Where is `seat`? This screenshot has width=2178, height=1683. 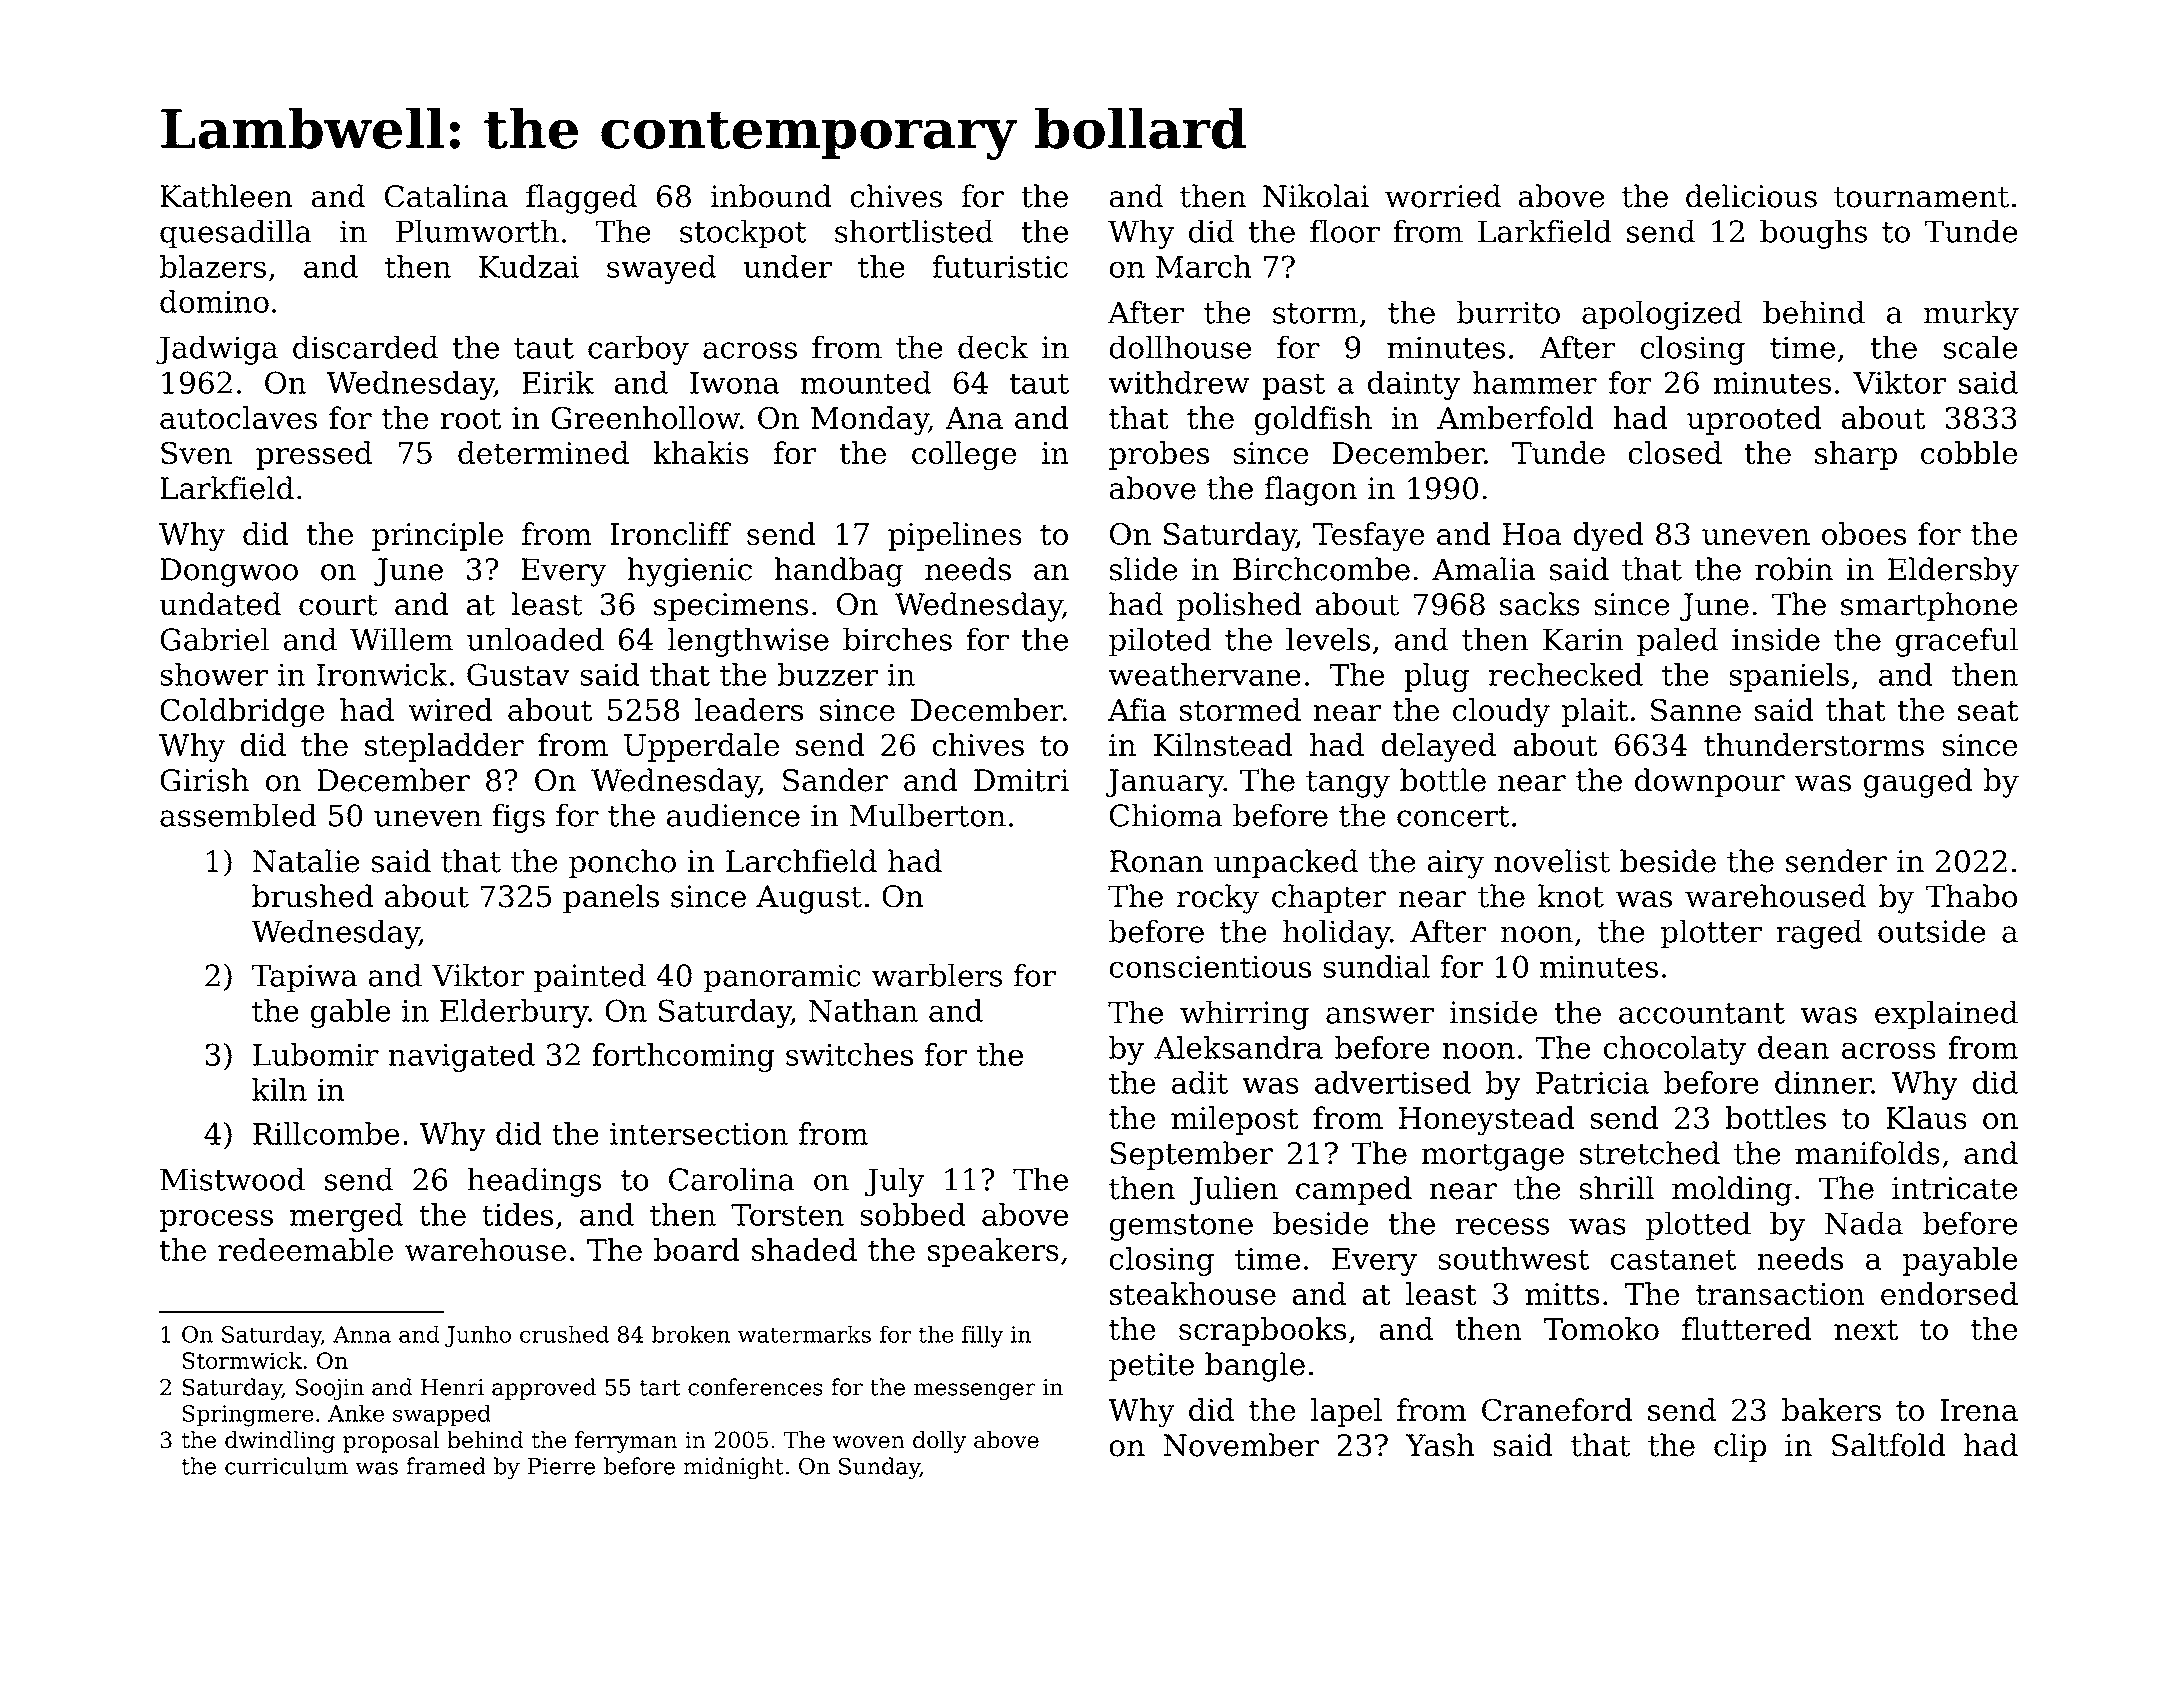
seat is located at coordinates (1988, 710).
